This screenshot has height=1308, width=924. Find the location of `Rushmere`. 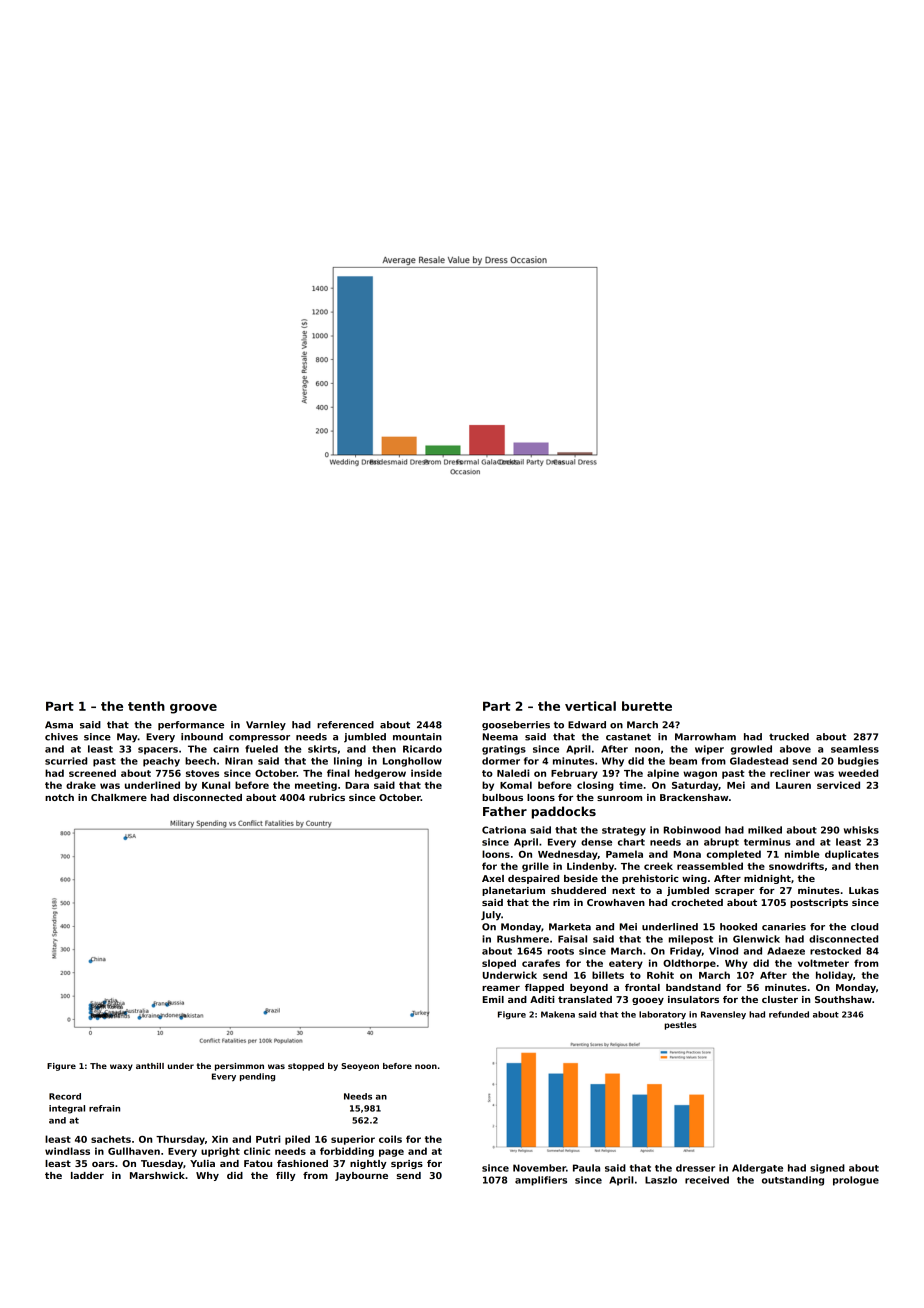

Rushmere is located at coordinates (523, 939).
